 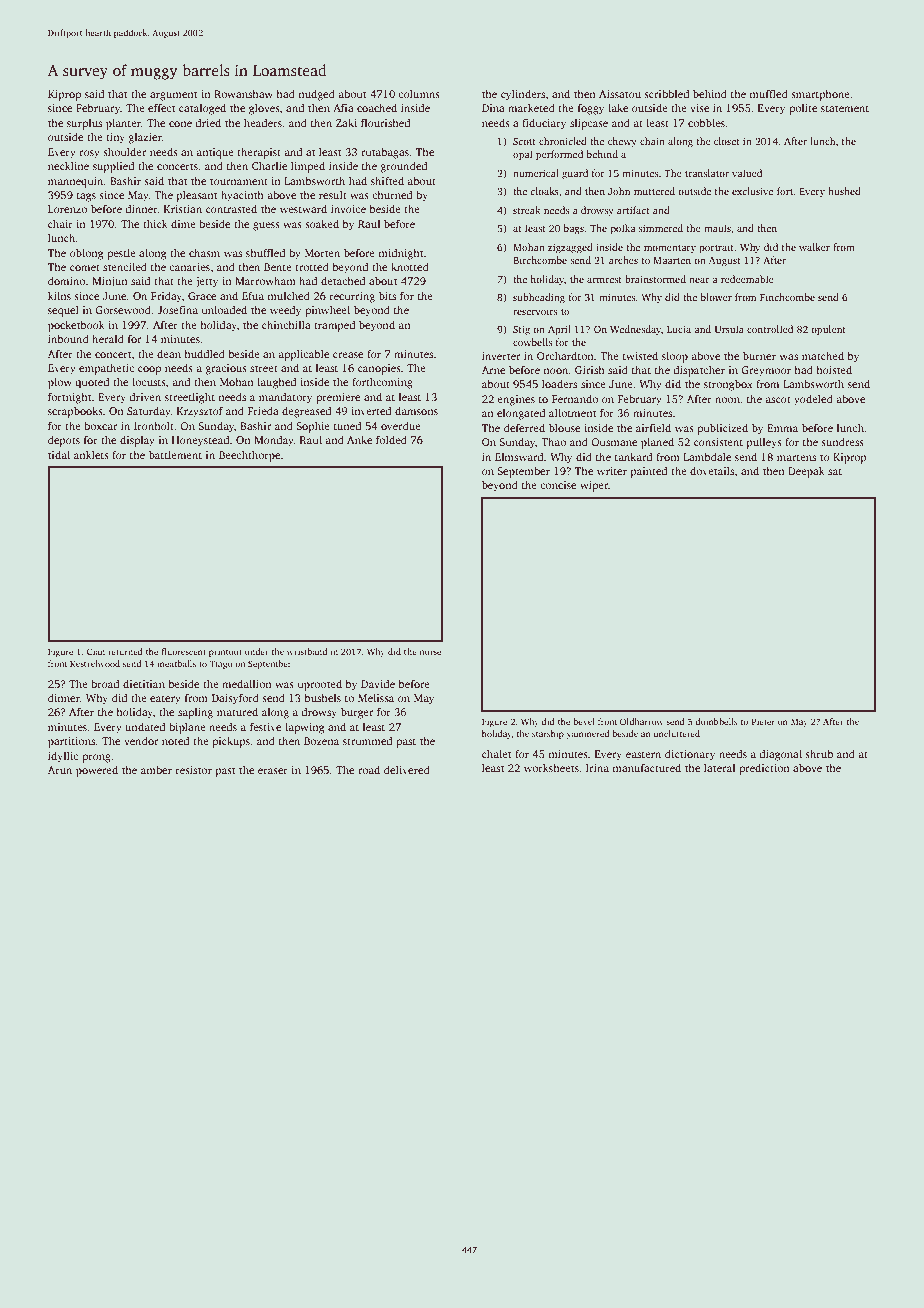 I want to click on Aissatou, so click(x=620, y=94).
